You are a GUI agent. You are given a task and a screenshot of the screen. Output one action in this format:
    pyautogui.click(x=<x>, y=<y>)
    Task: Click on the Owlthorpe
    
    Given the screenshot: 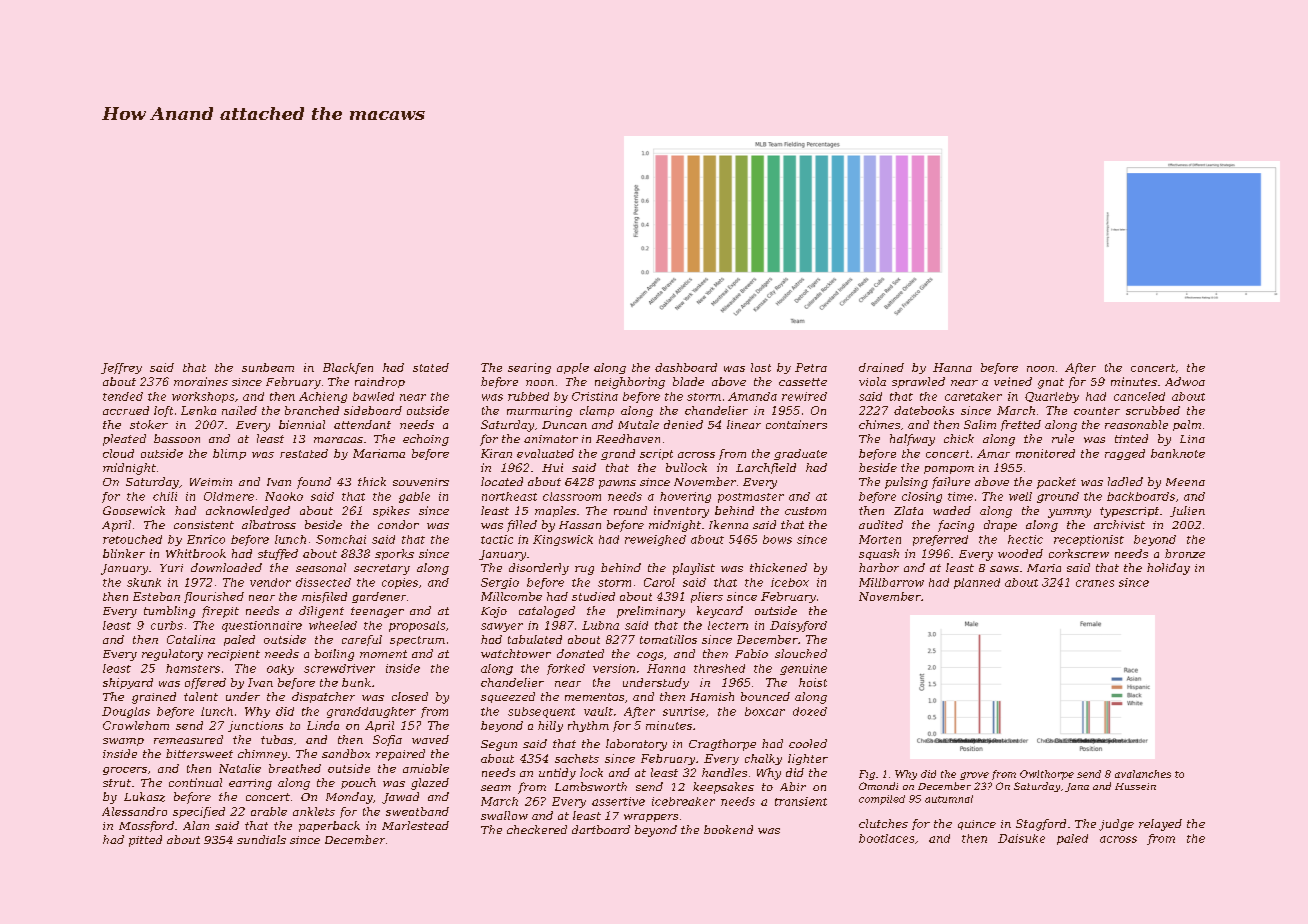 What is the action you would take?
    pyautogui.click(x=1047, y=775)
